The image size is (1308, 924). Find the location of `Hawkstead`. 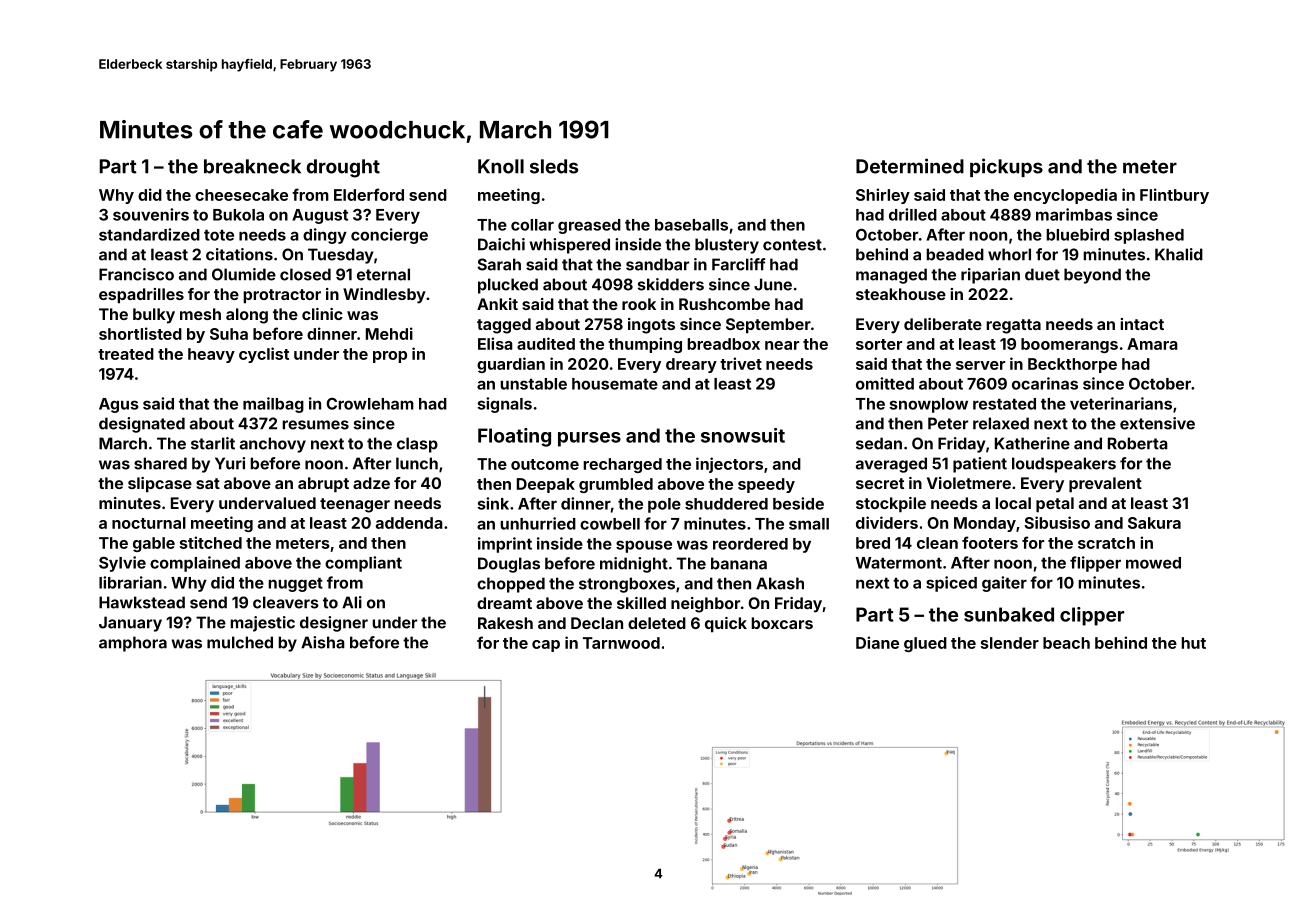

Hawkstead is located at coordinates (142, 602).
